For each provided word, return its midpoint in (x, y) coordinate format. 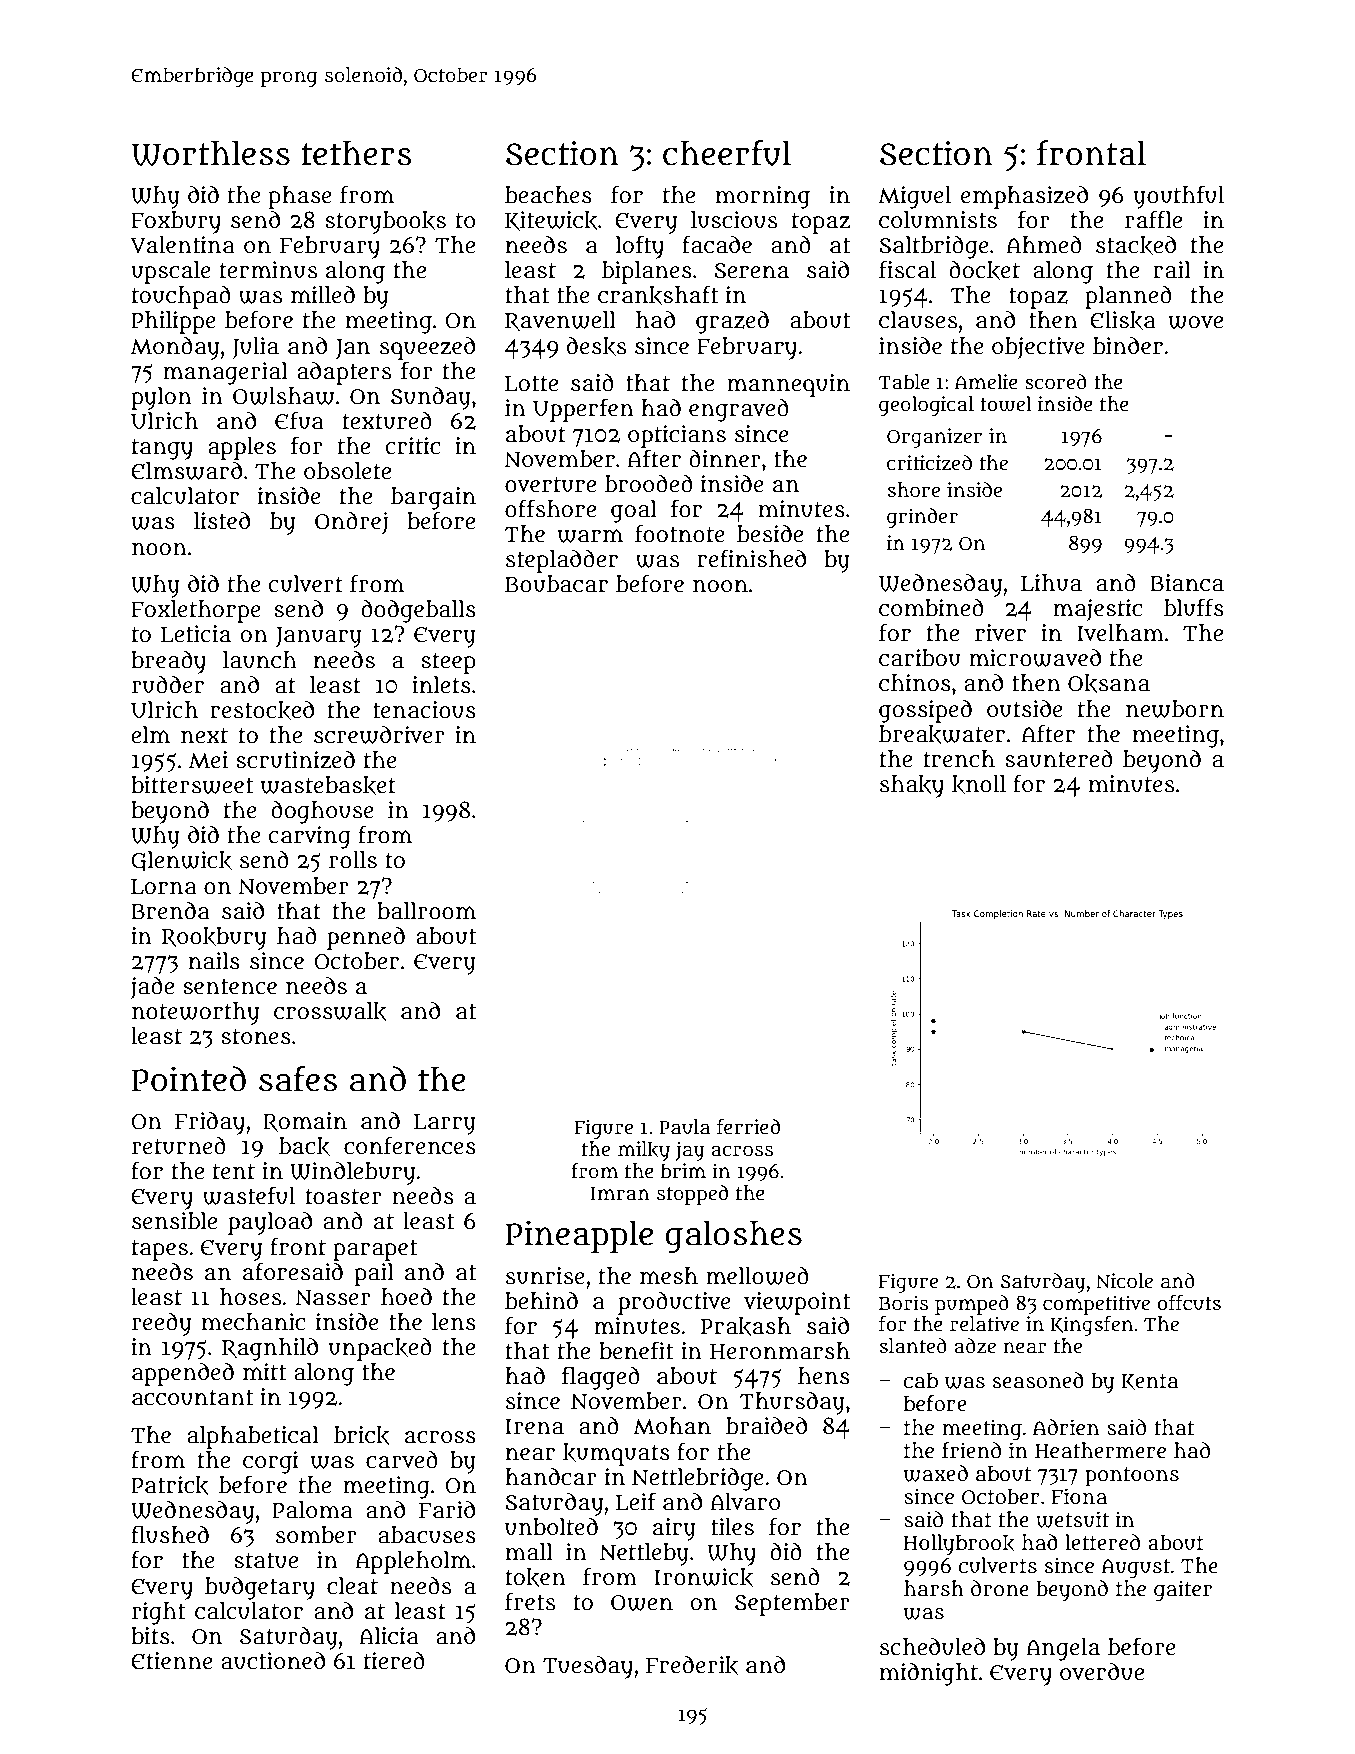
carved (402, 1460)
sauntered (1059, 759)
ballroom (426, 911)
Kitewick (551, 221)
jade (152, 988)
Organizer (934, 438)
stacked (1136, 245)
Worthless (210, 153)
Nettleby (644, 1554)
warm (590, 536)
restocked (262, 710)
